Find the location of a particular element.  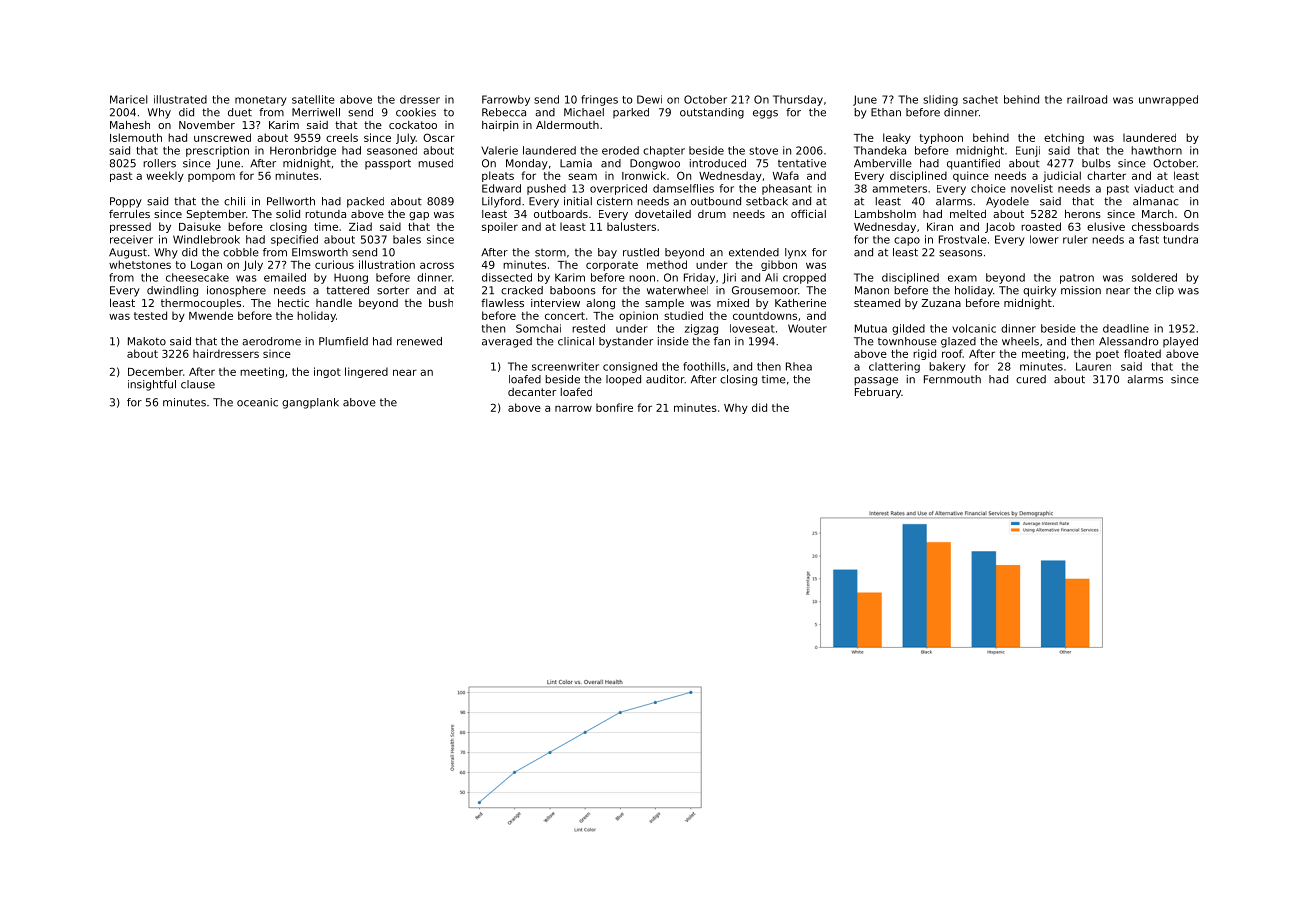

fast is located at coordinates (1149, 239).
